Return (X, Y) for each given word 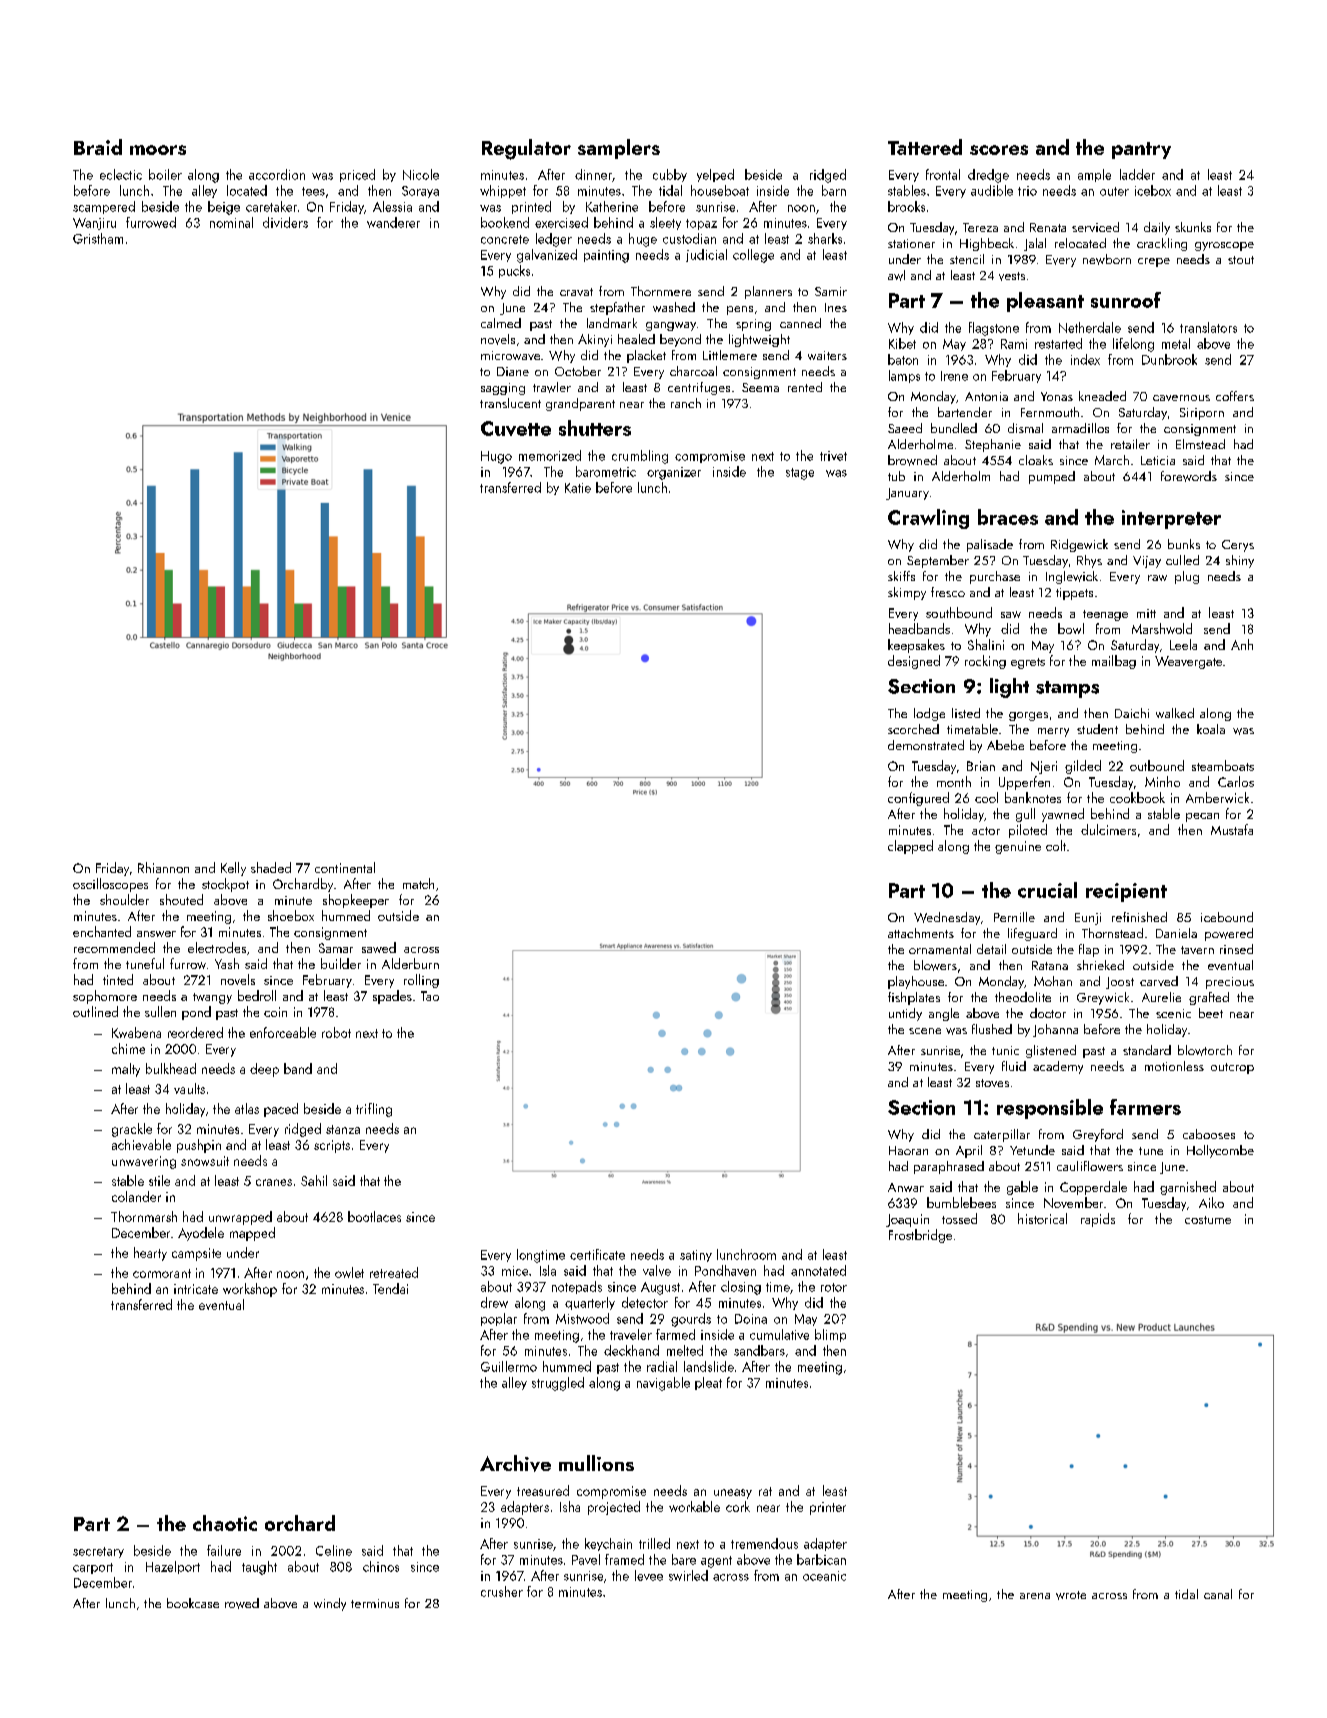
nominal (231, 222)
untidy (905, 1014)
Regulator (526, 149)
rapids (1098, 1220)
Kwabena (136, 1032)
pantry (1141, 150)
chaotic (225, 1523)
